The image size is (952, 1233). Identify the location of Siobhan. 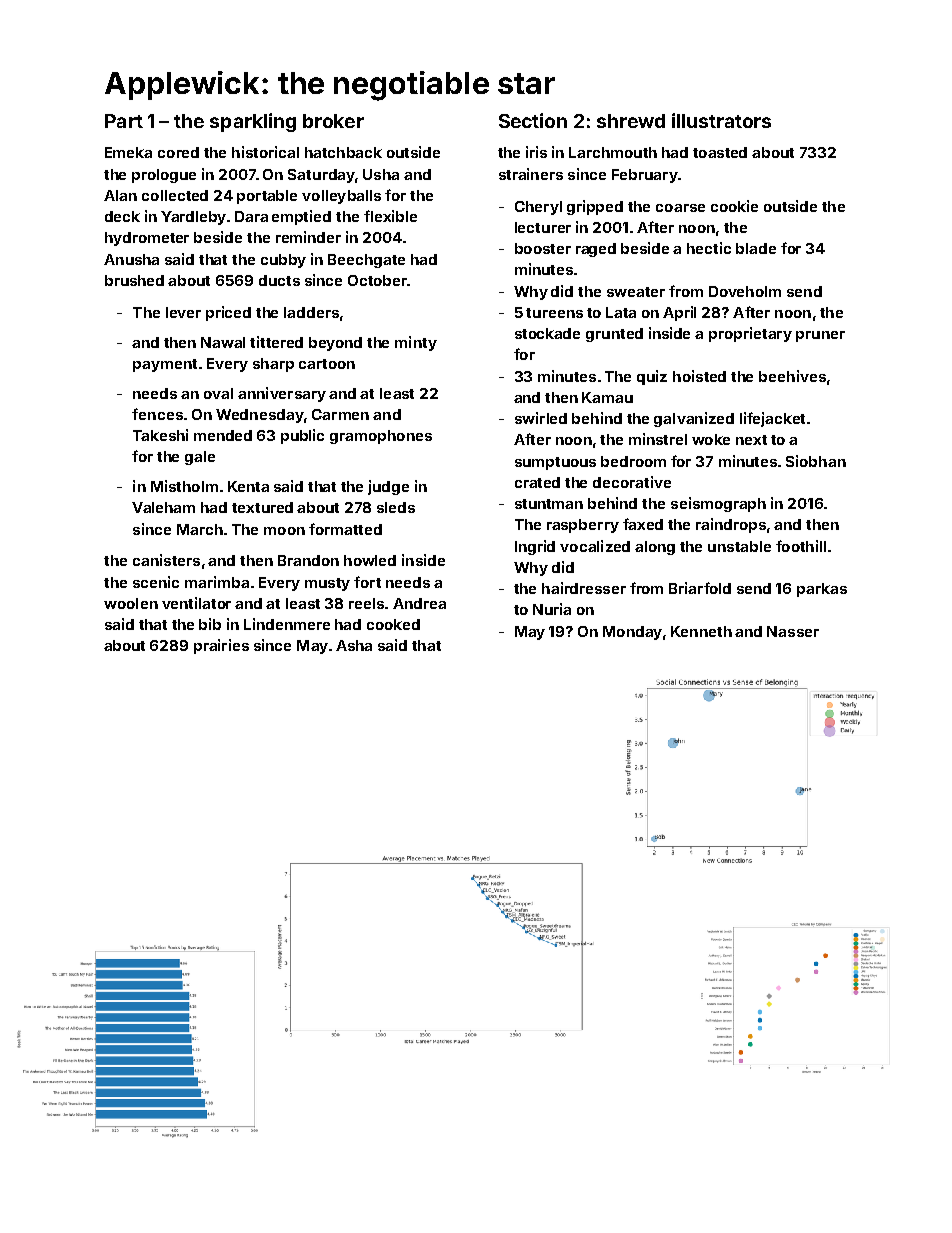
(816, 461).
